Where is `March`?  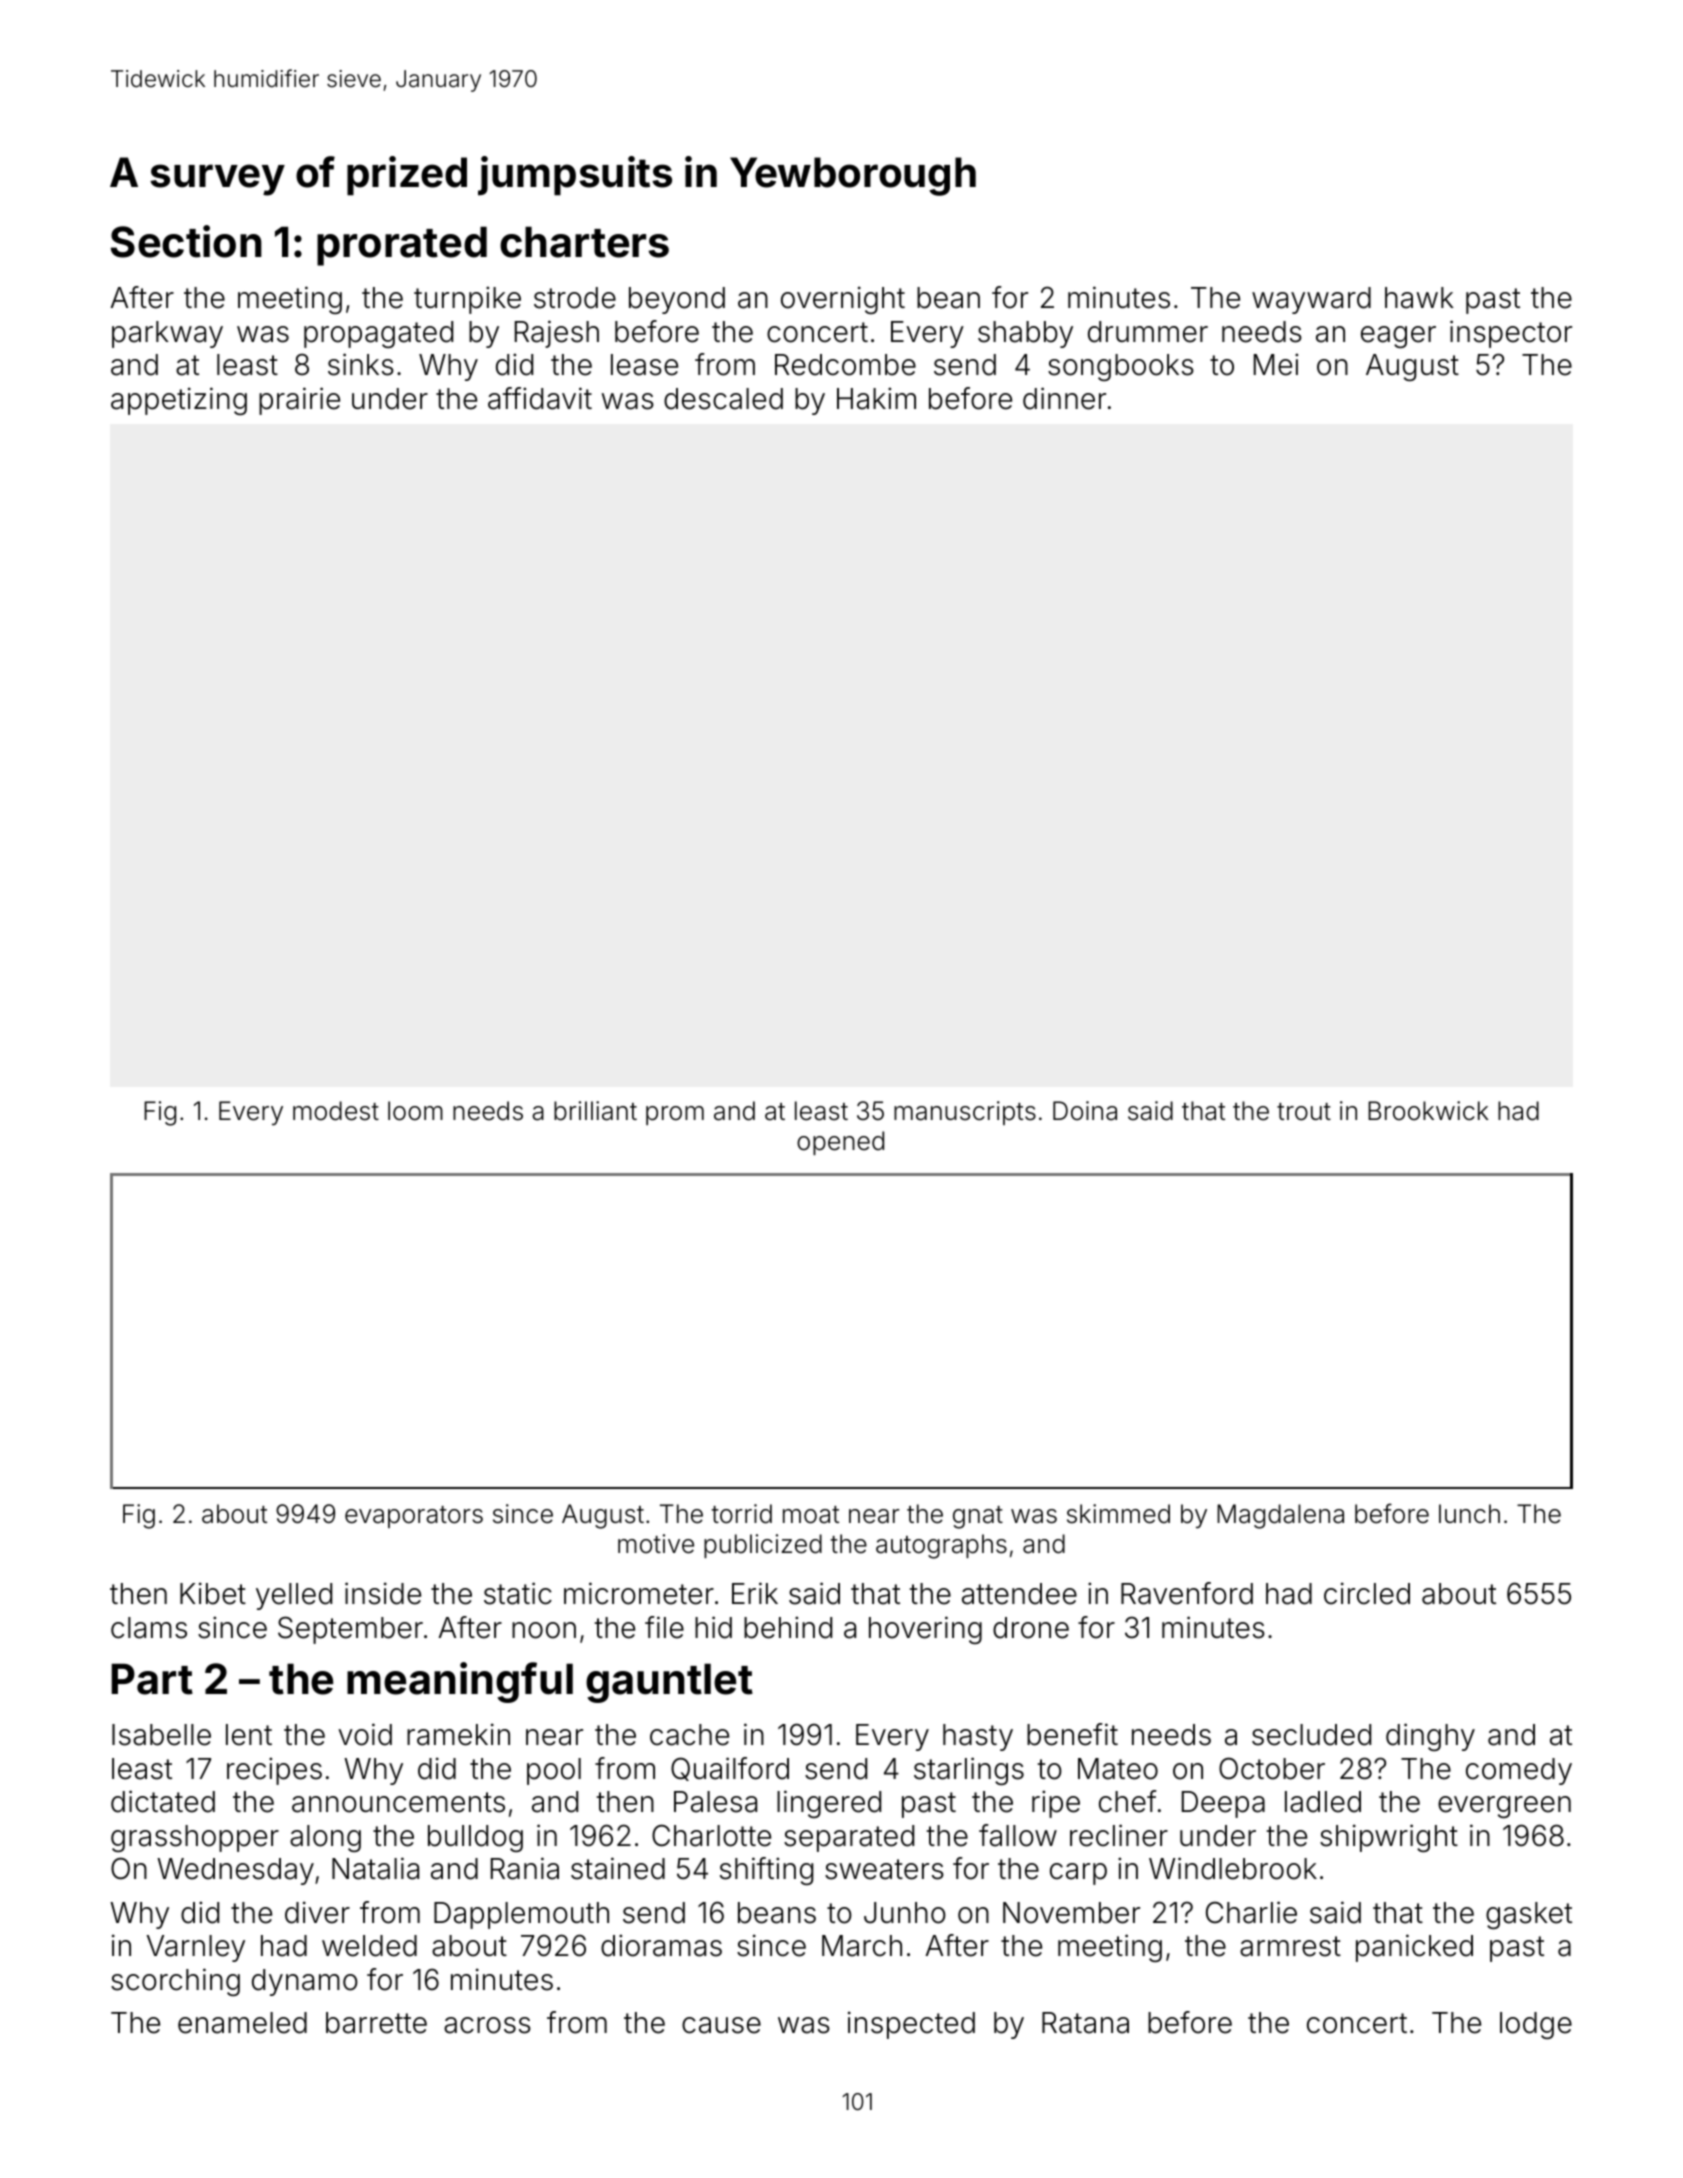 March is located at coordinates (862, 1946).
